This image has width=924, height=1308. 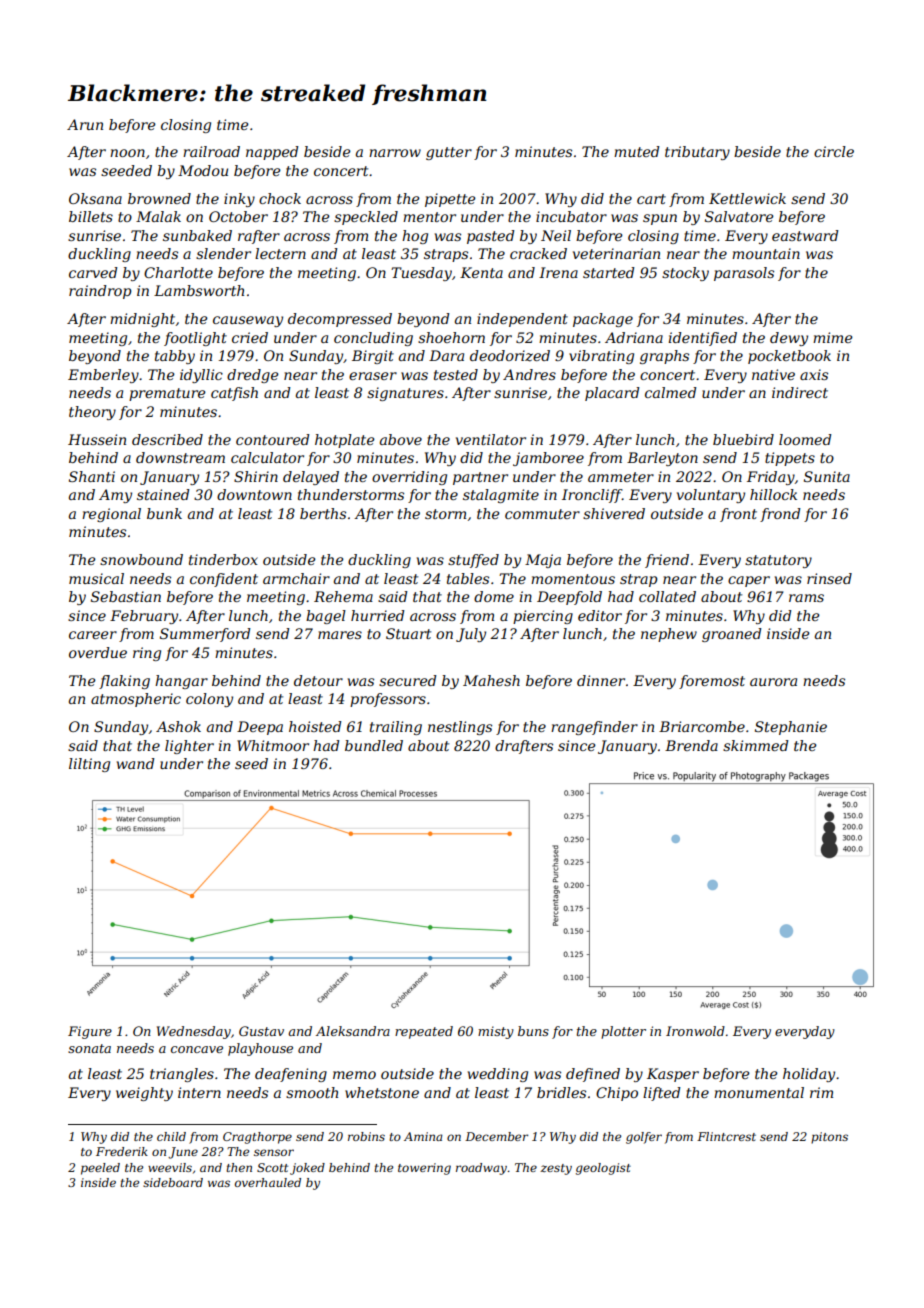 I want to click on Stuart, so click(x=408, y=633).
